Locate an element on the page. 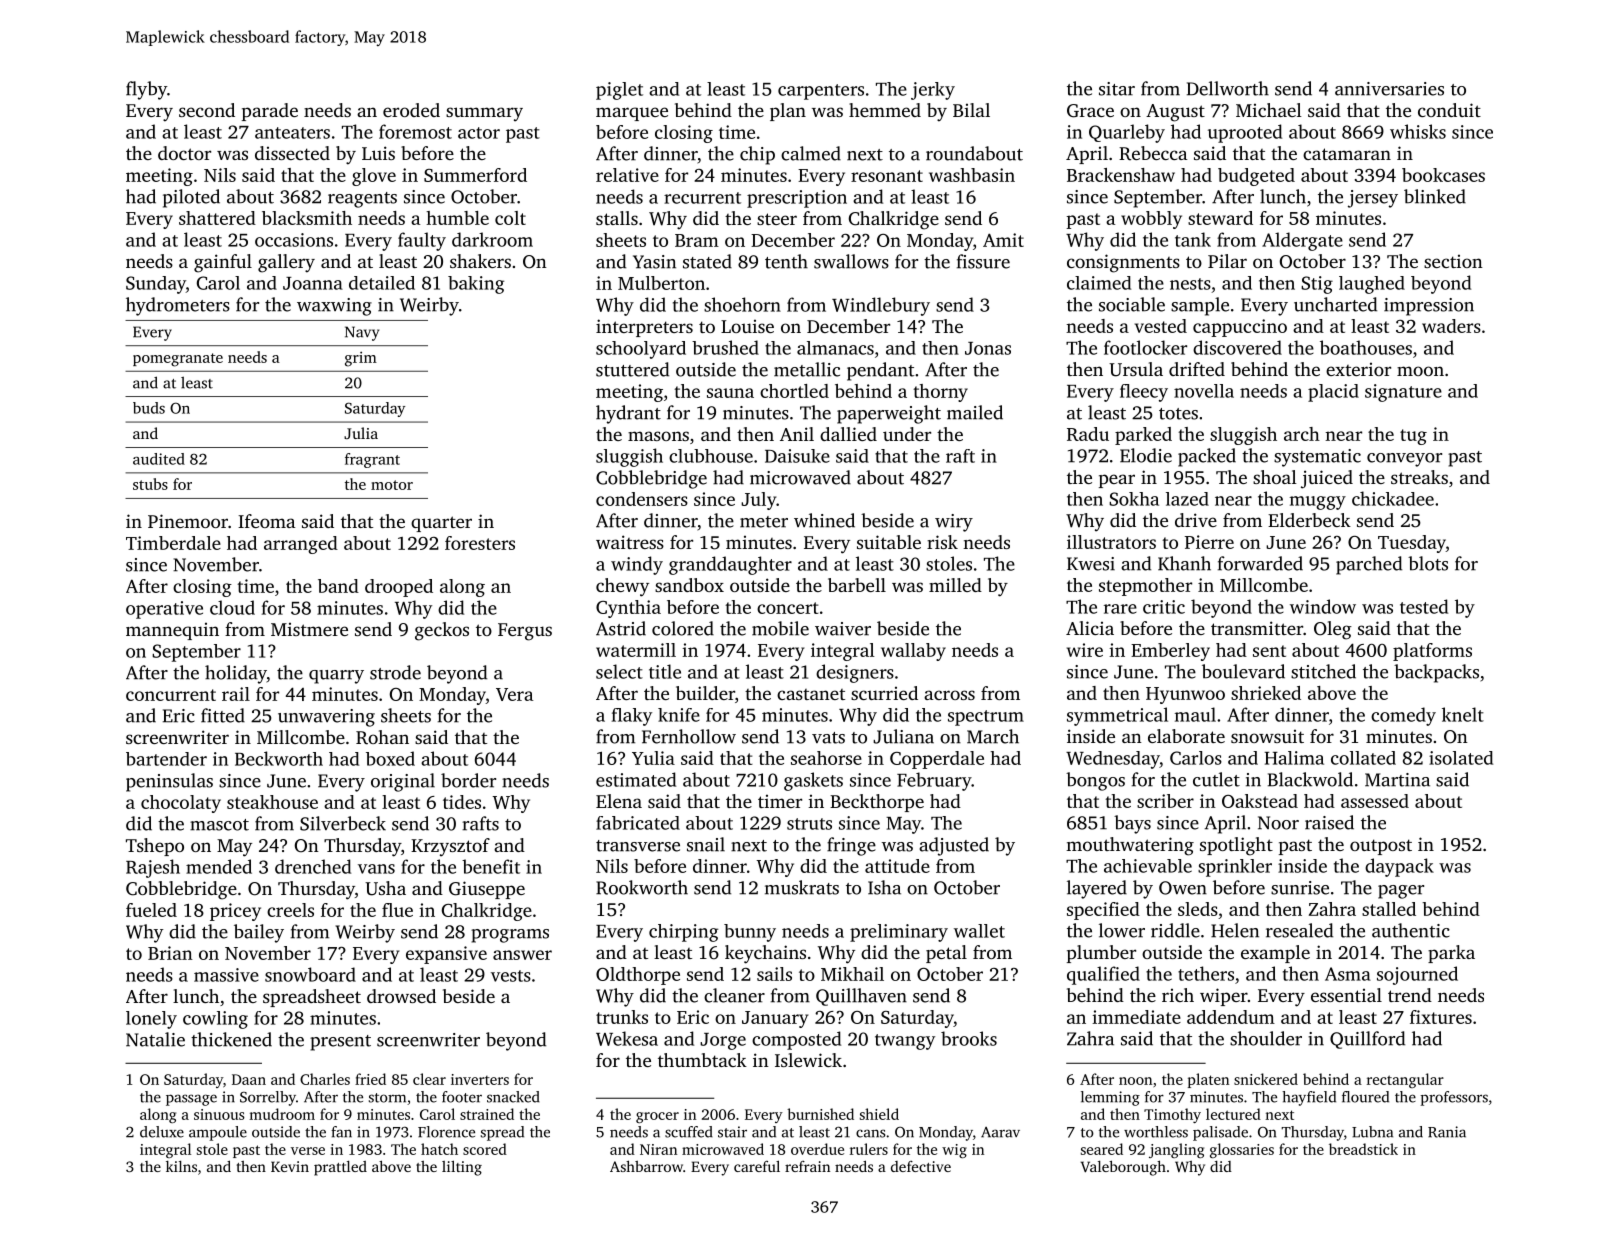 The height and width of the document is (1253, 1621). pricey is located at coordinates (235, 912).
